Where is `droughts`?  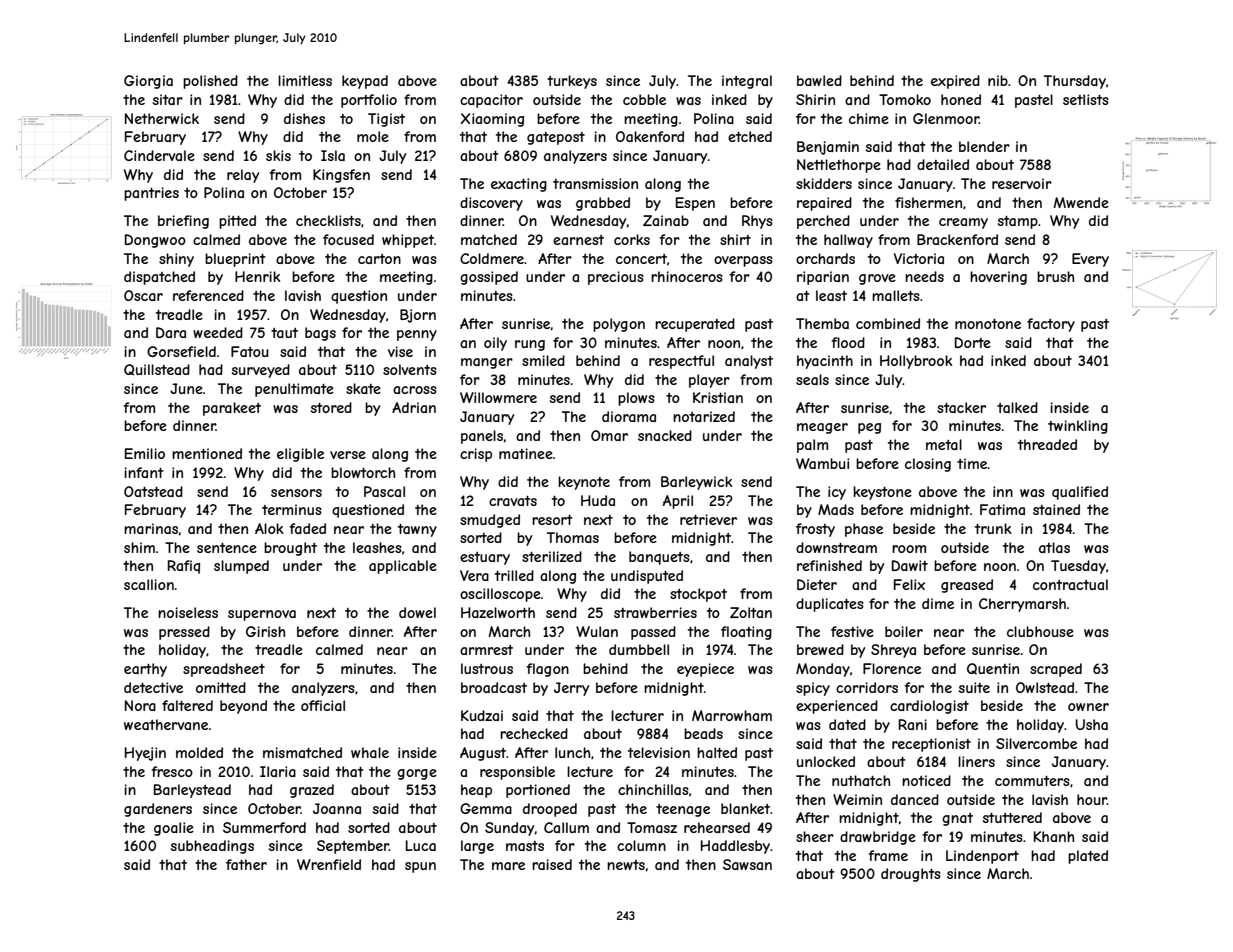 droughts is located at coordinates (911, 875).
